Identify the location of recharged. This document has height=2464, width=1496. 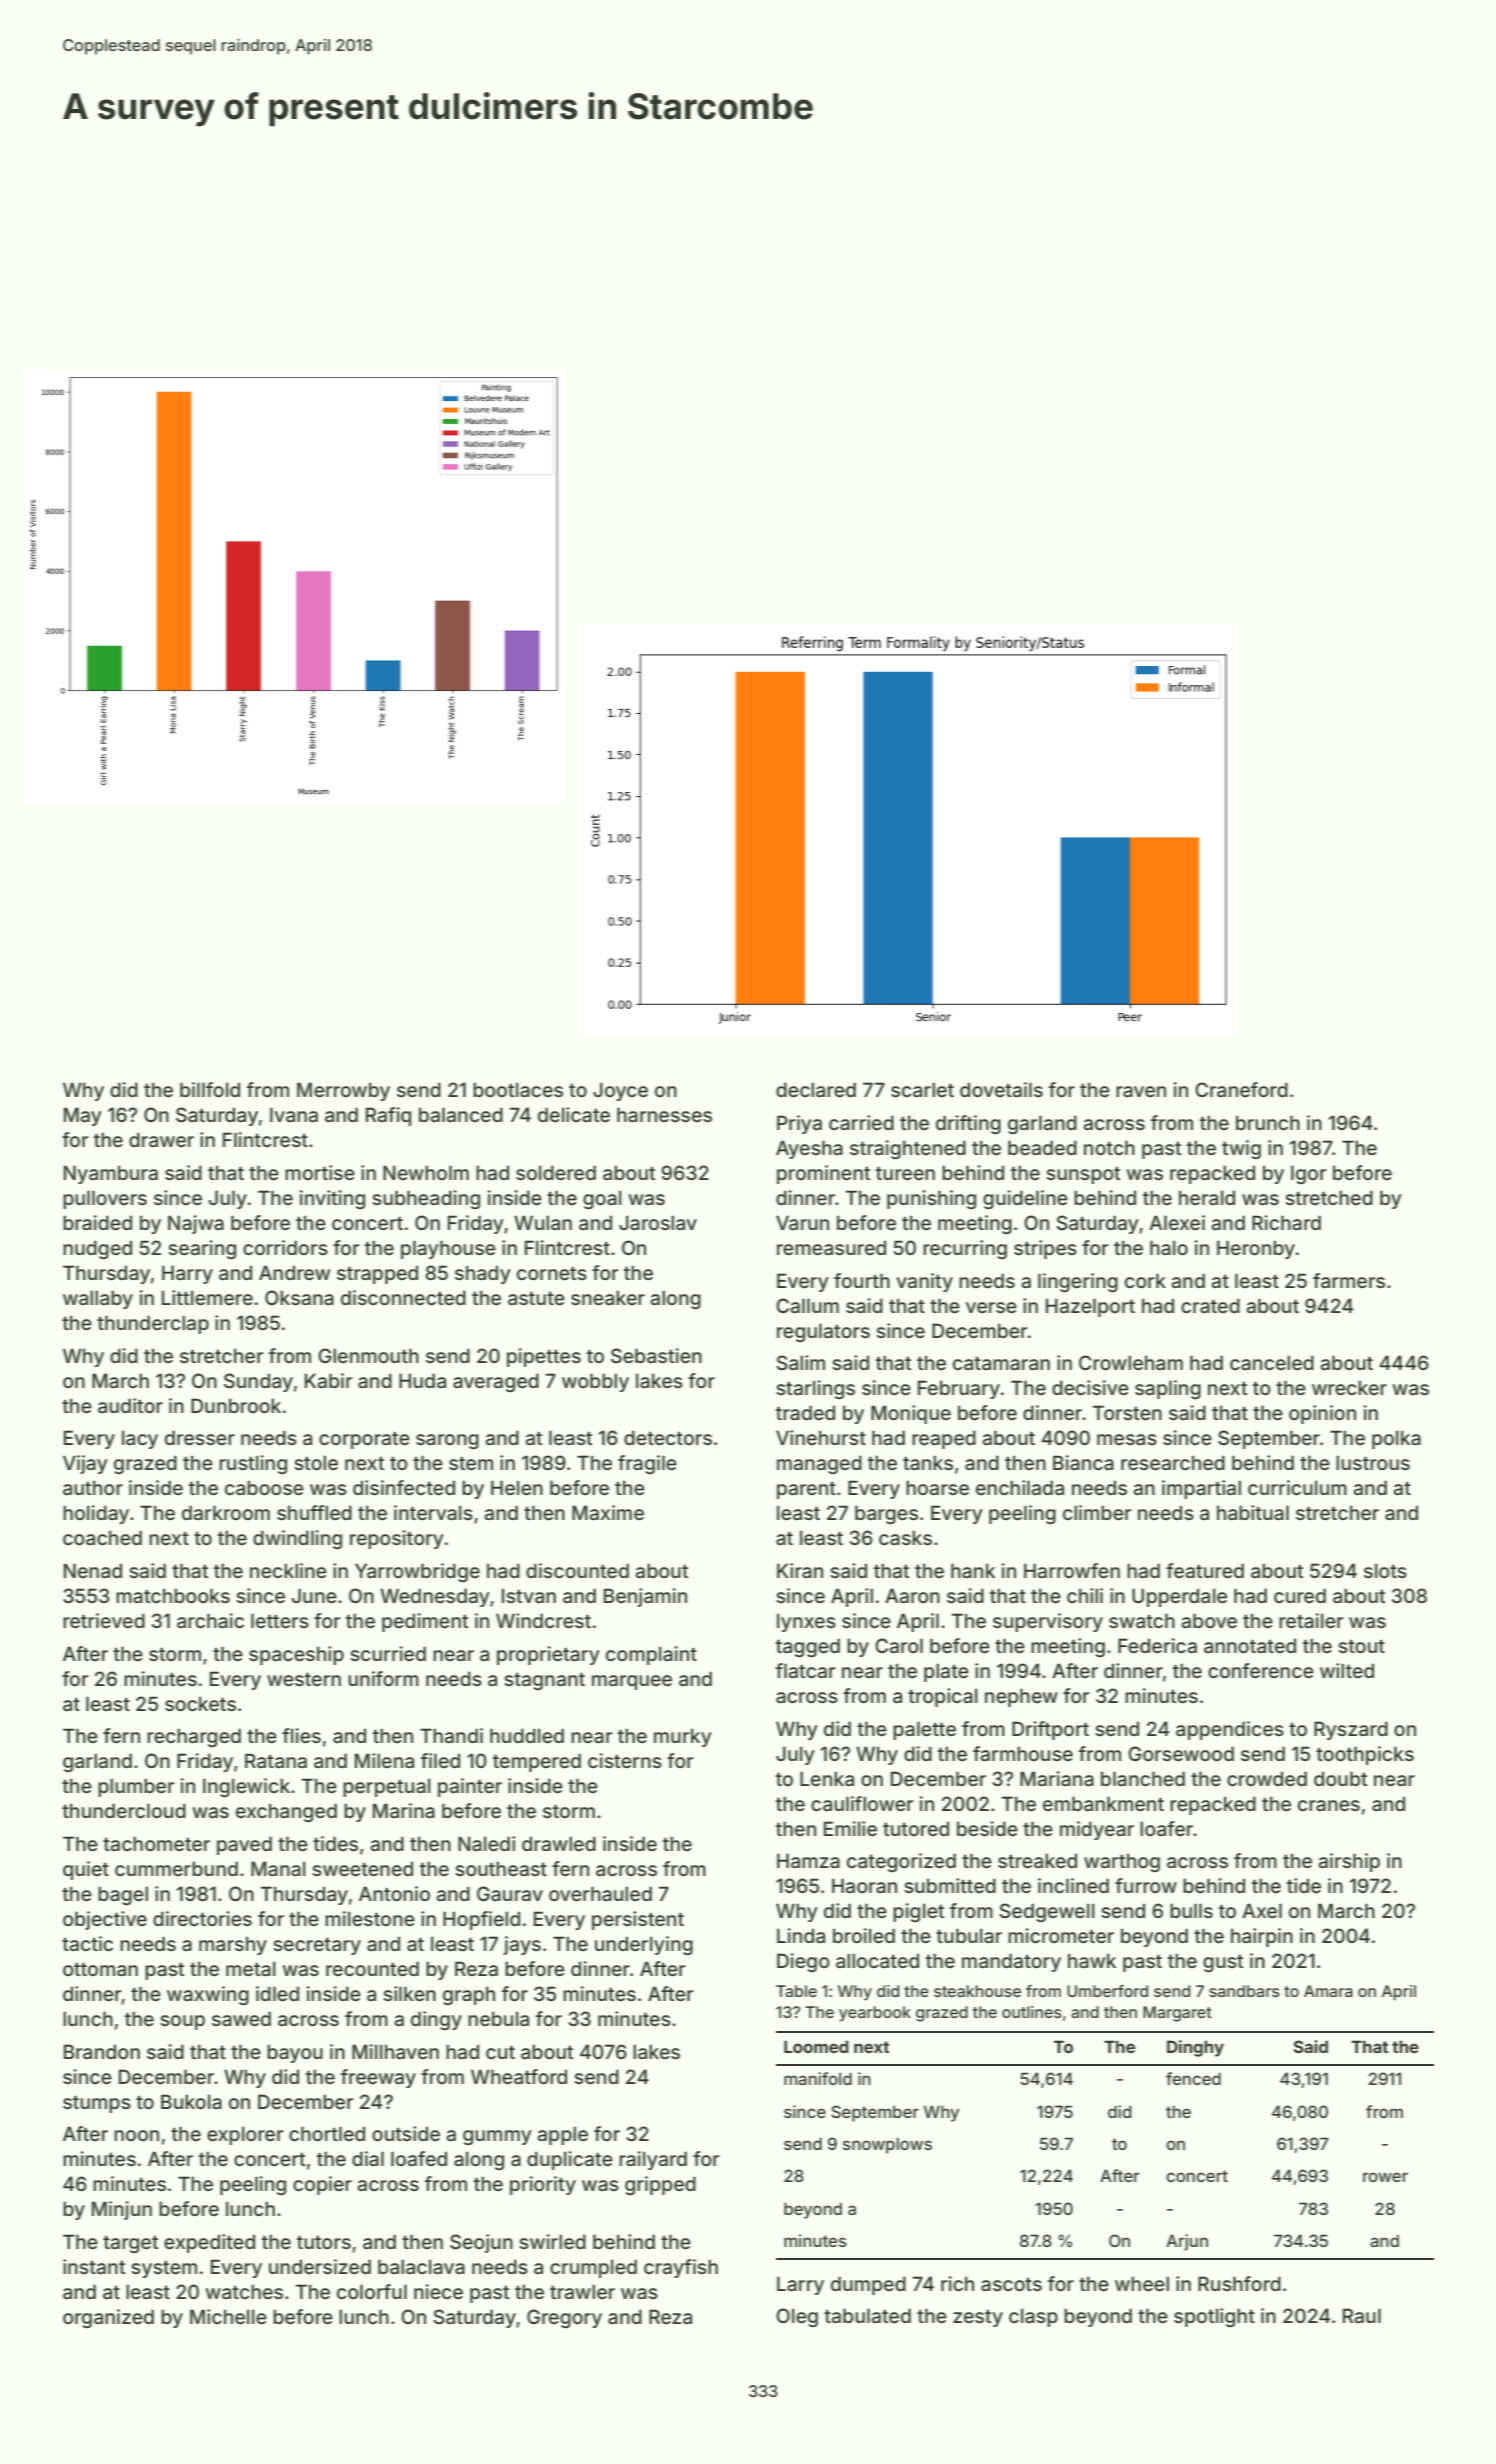
(194, 1737).
